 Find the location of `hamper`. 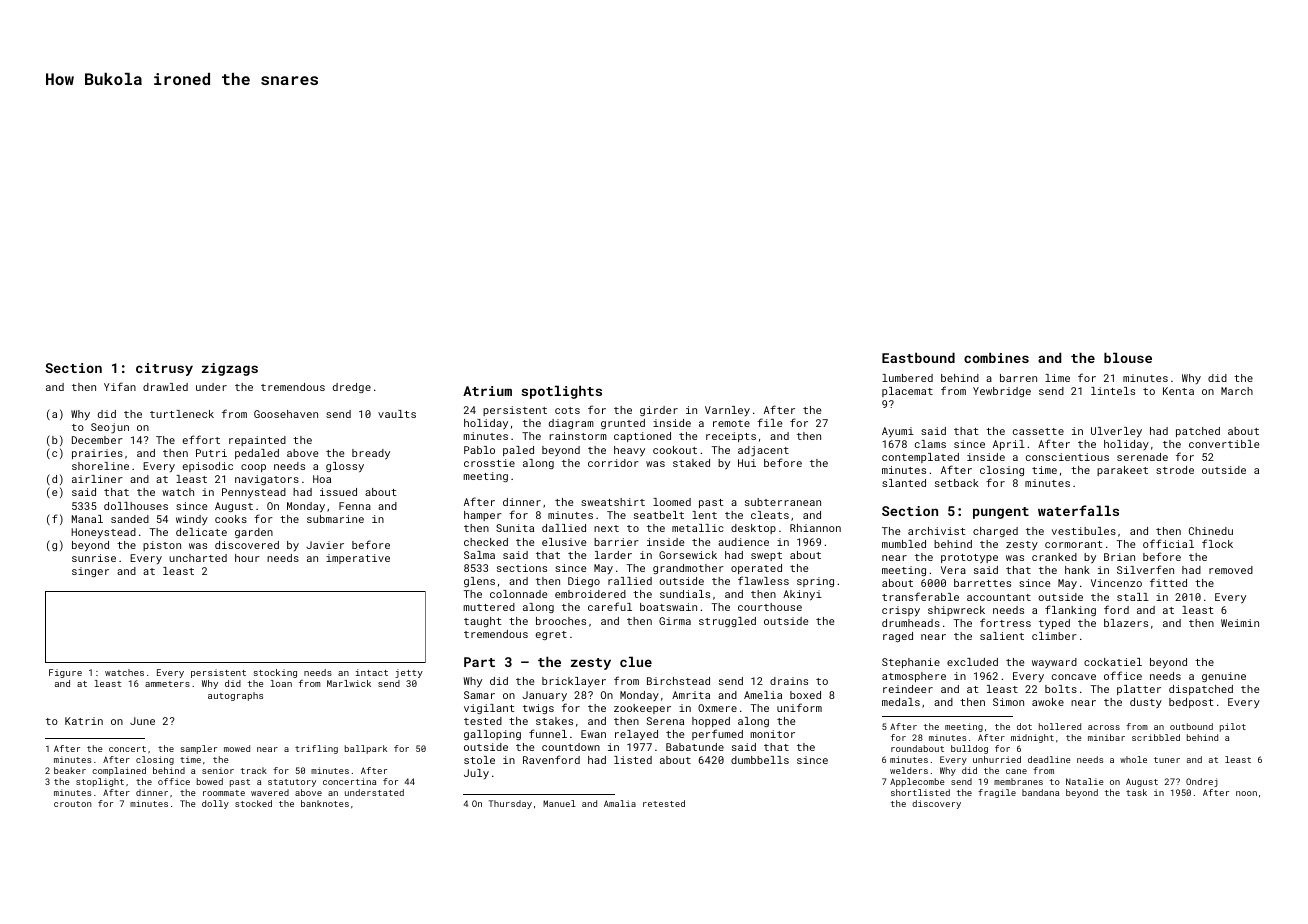

hamper is located at coordinates (483, 516).
